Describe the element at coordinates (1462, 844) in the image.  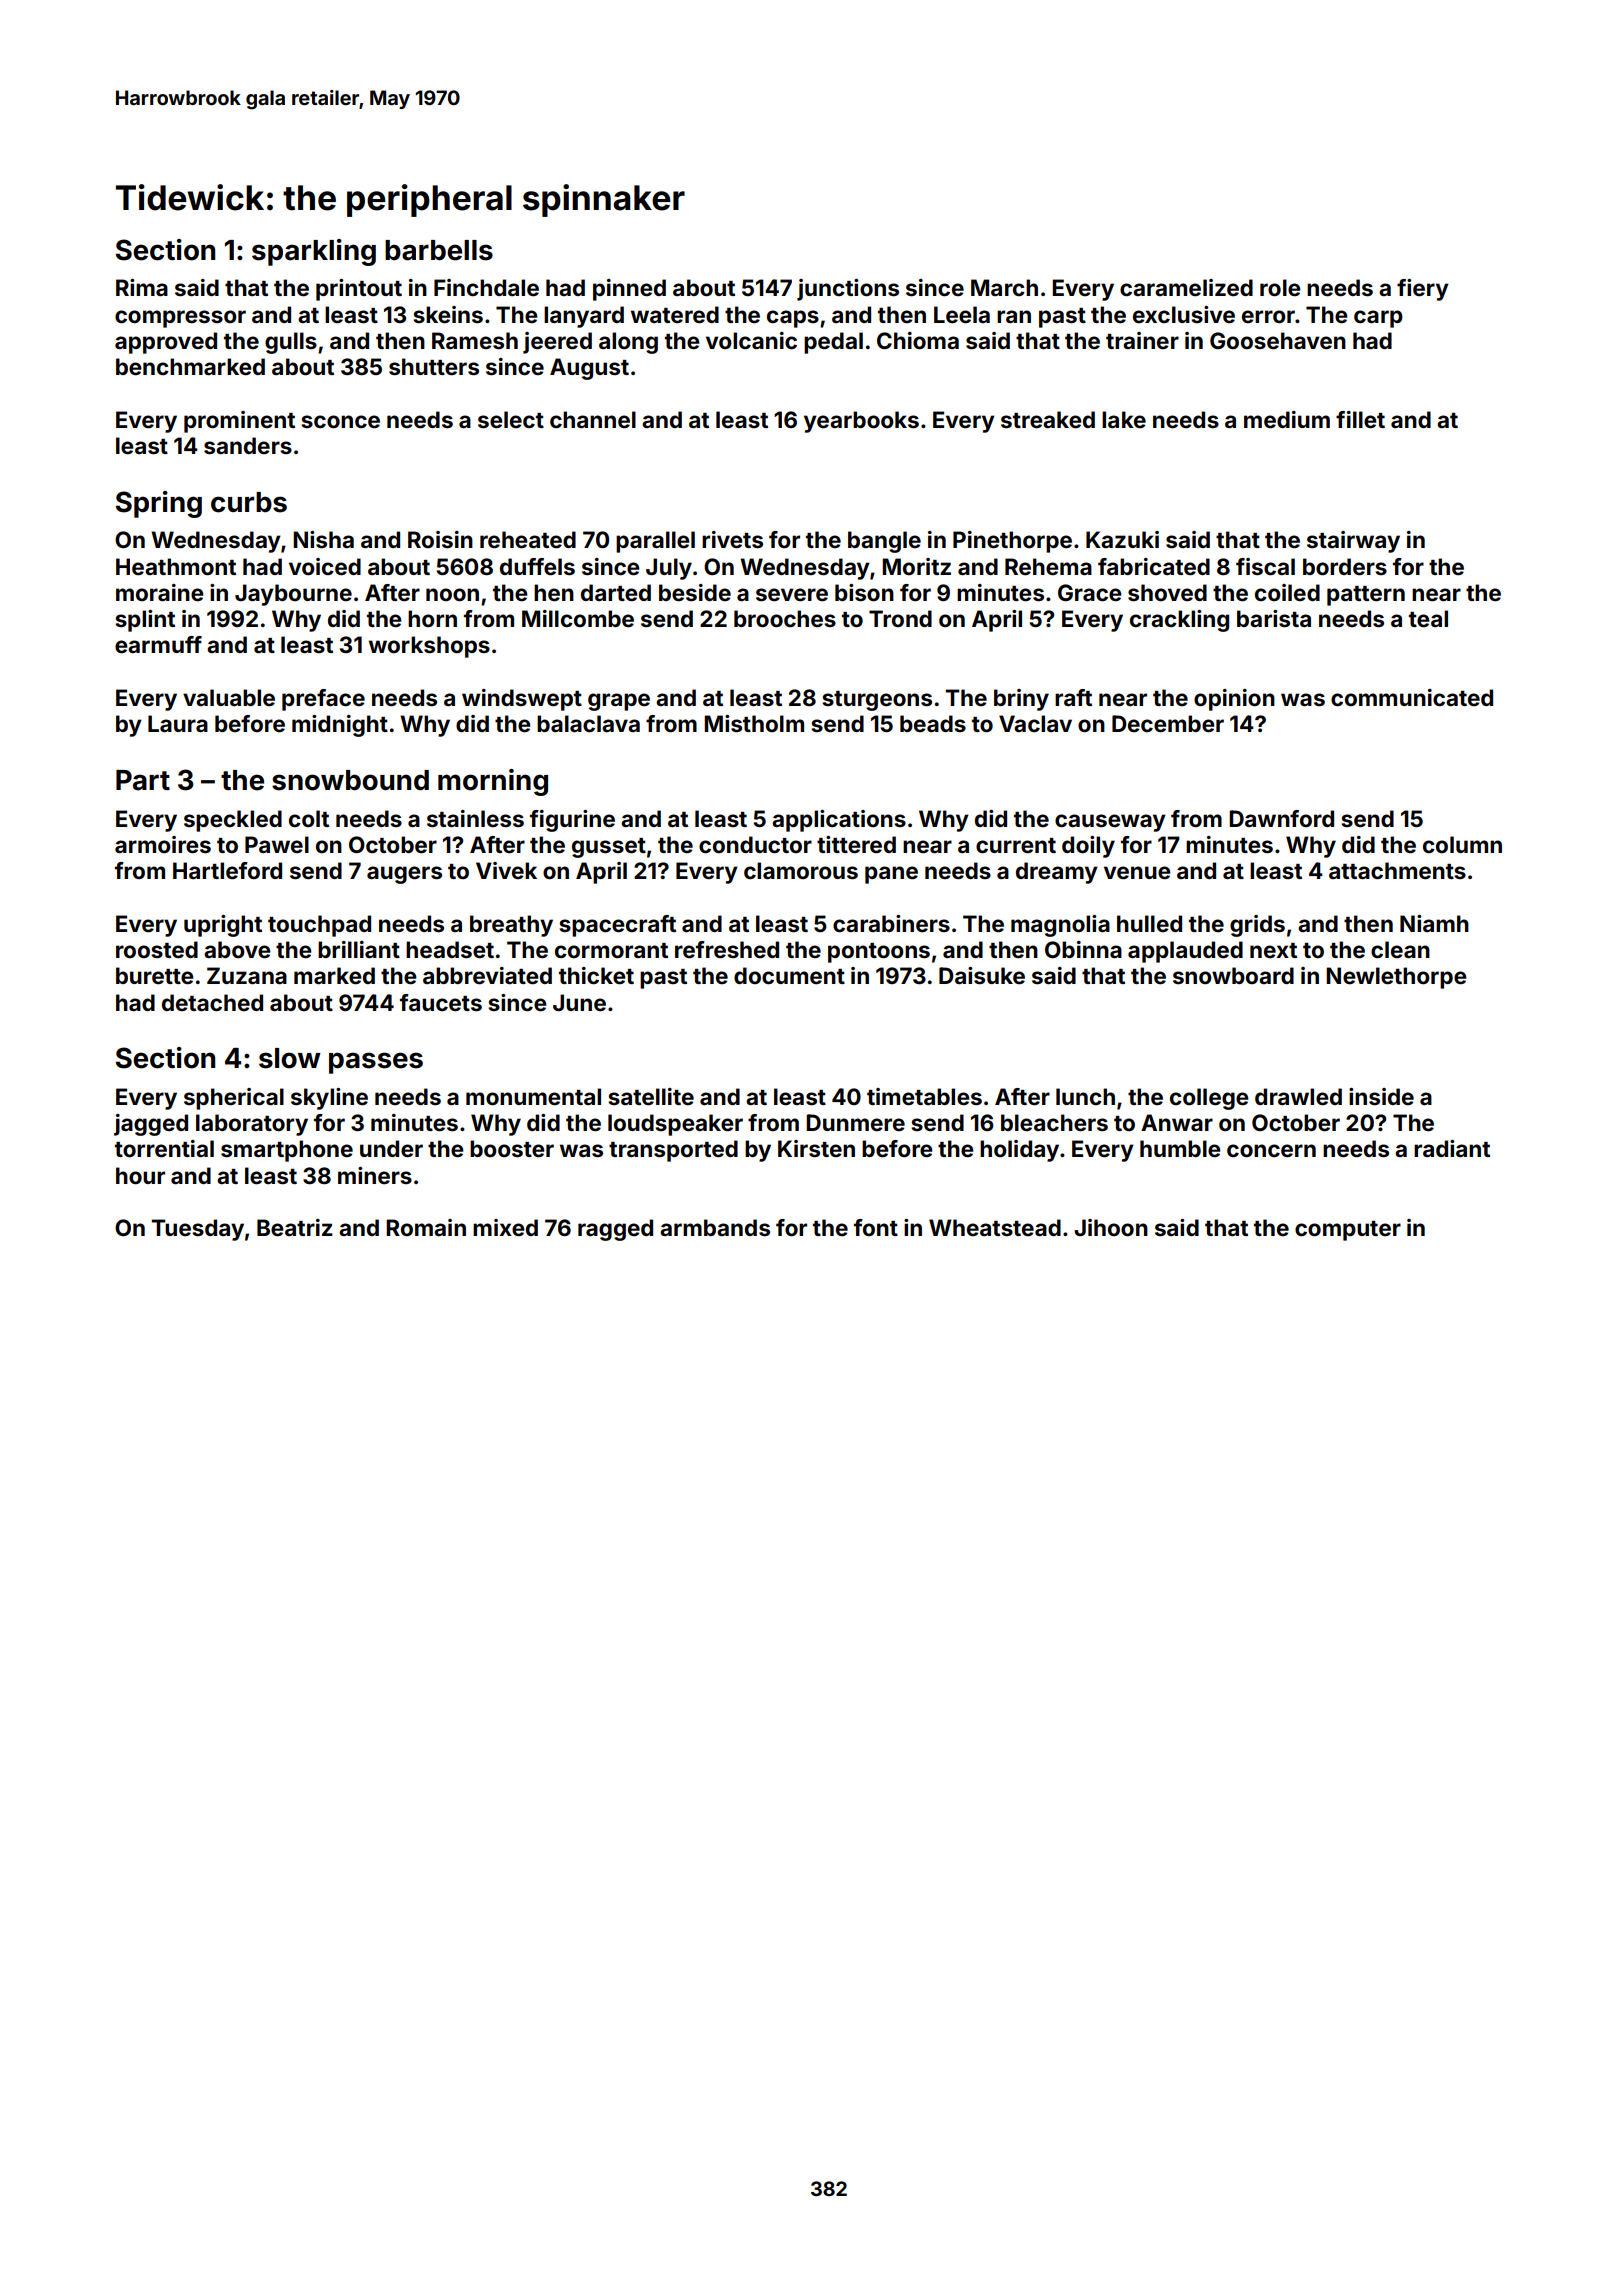
I see `column` at that location.
